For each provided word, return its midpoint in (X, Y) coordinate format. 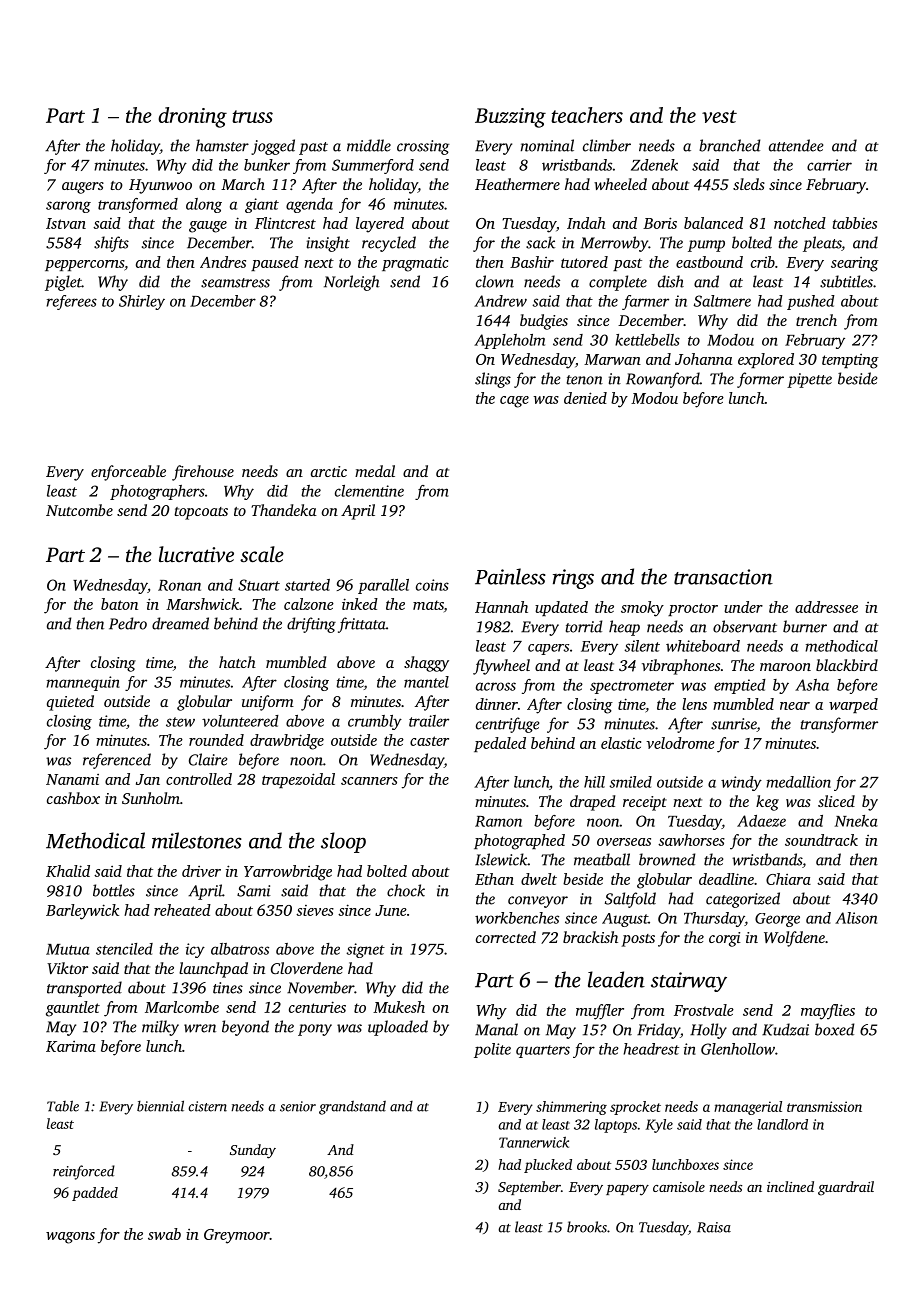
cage (514, 402)
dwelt (539, 879)
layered (380, 225)
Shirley (142, 302)
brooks (587, 1227)
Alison (856, 918)
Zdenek (654, 165)
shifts (111, 244)
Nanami (72, 779)
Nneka (856, 821)
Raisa (714, 1227)
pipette (809, 380)
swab (164, 1234)
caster (429, 741)
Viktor (67, 968)
